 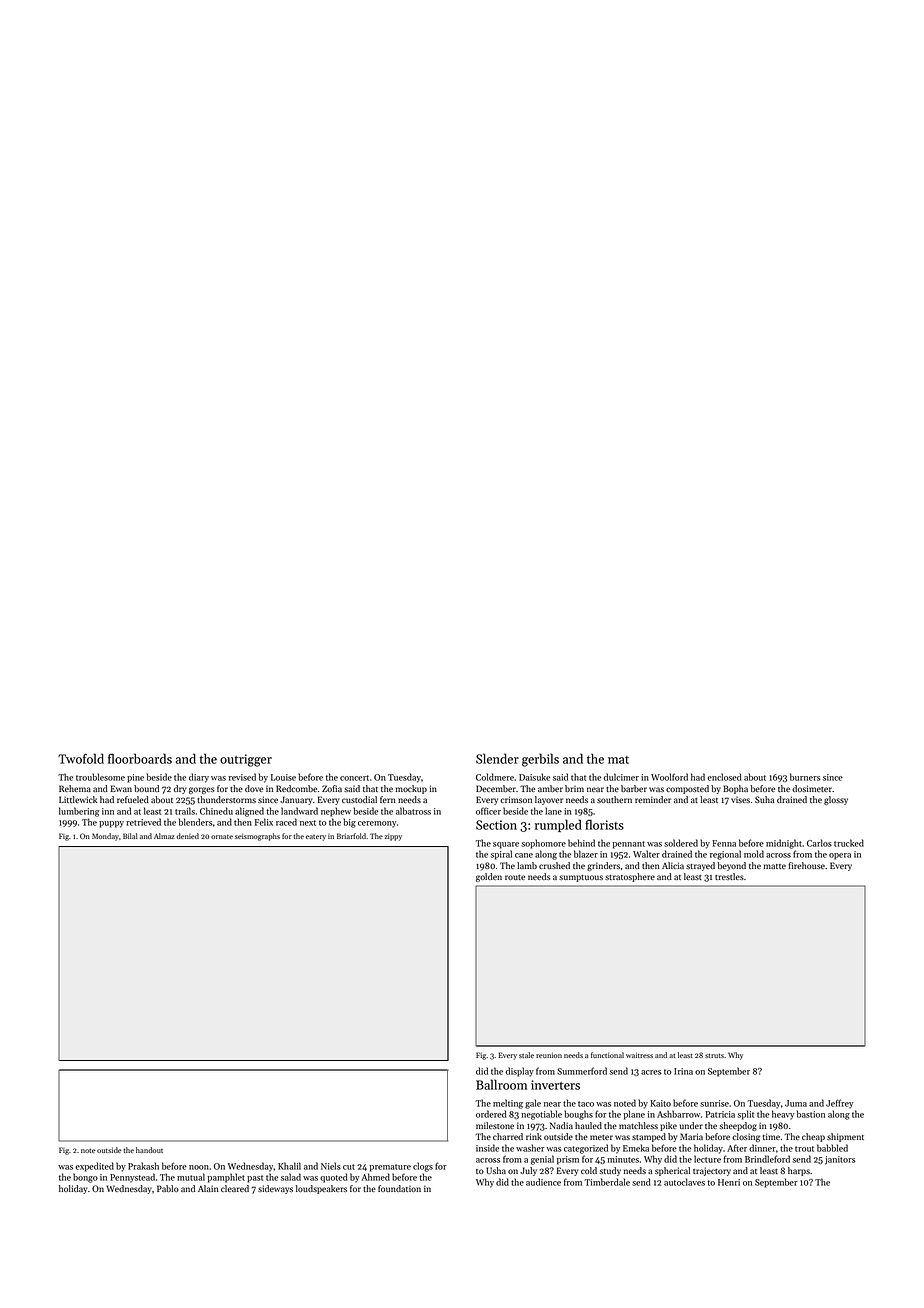 What do you see at coordinates (487, 1148) in the document?
I see `inside` at bounding box center [487, 1148].
